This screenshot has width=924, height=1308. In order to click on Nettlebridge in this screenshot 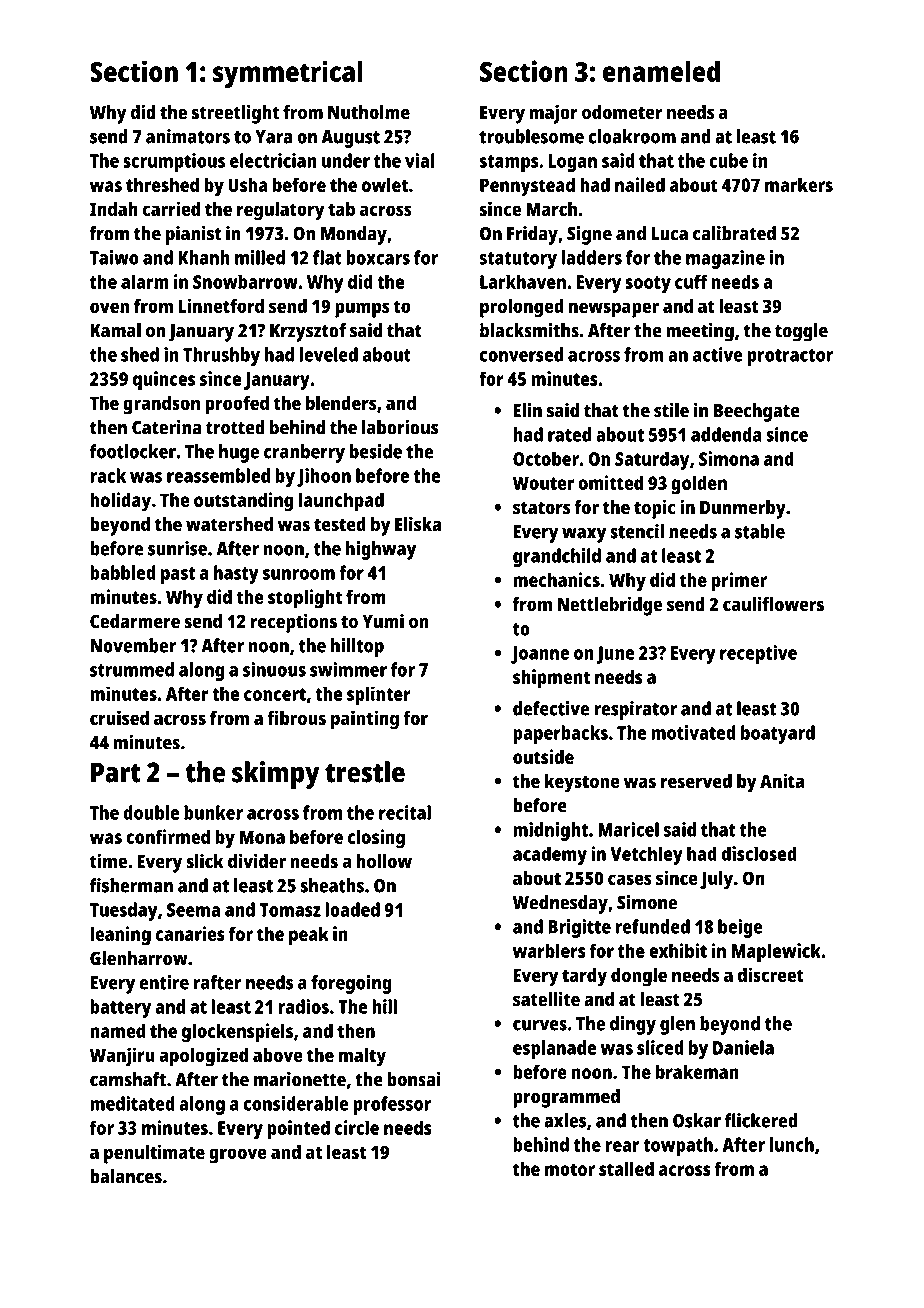, I will do `click(610, 606)`.
